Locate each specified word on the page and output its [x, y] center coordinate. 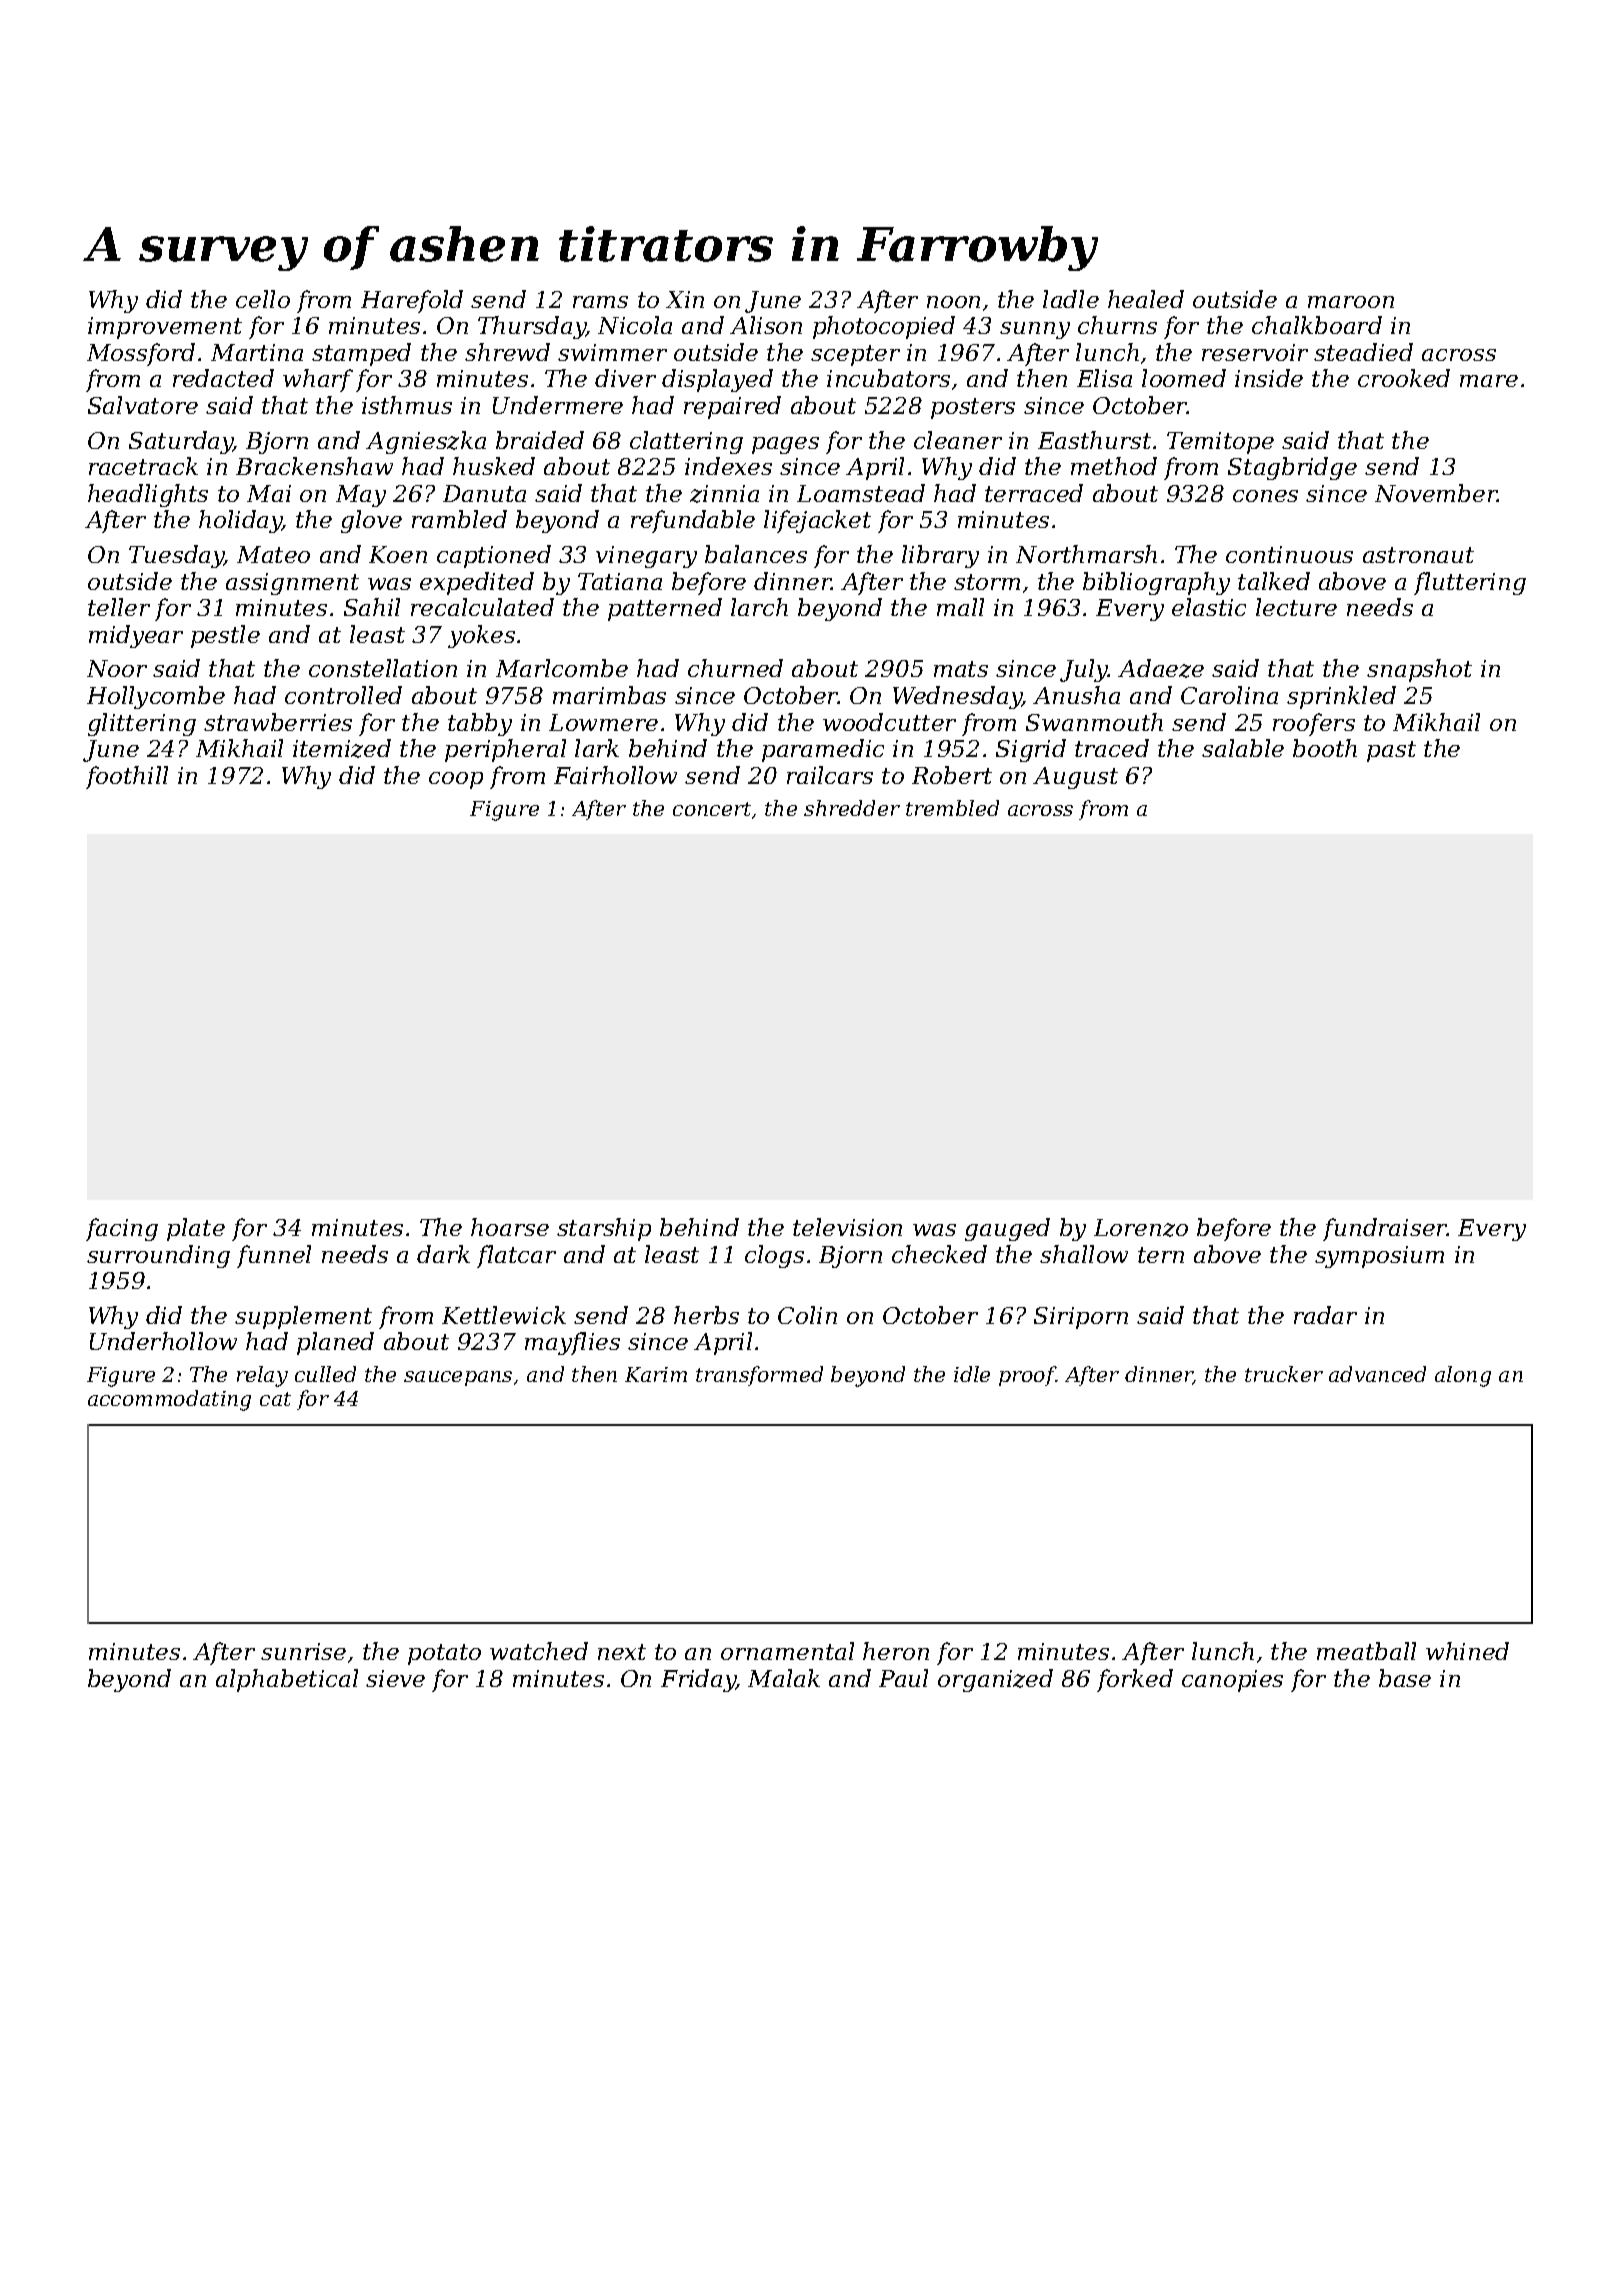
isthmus [407, 405]
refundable [693, 521]
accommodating [169, 1400]
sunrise [303, 1651]
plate [196, 1229]
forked [1135, 1680]
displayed [717, 380]
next [622, 1652]
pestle [225, 636]
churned [735, 668]
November [1436, 493]
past [1391, 751]
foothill [127, 777]
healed [1146, 299]
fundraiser [1385, 1229]
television [847, 1227]
